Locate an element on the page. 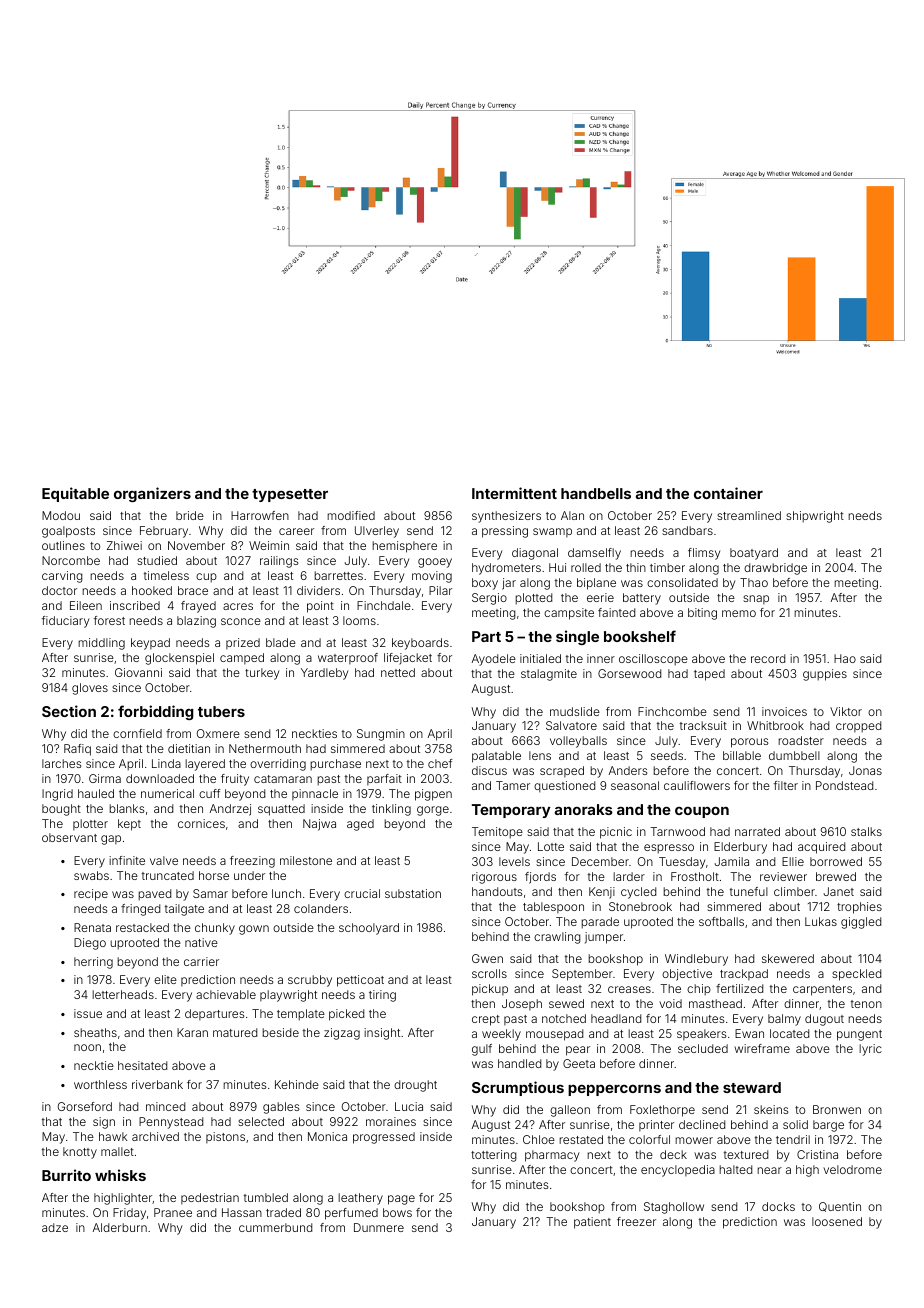 The height and width of the image is (1308, 924). snap is located at coordinates (756, 599).
